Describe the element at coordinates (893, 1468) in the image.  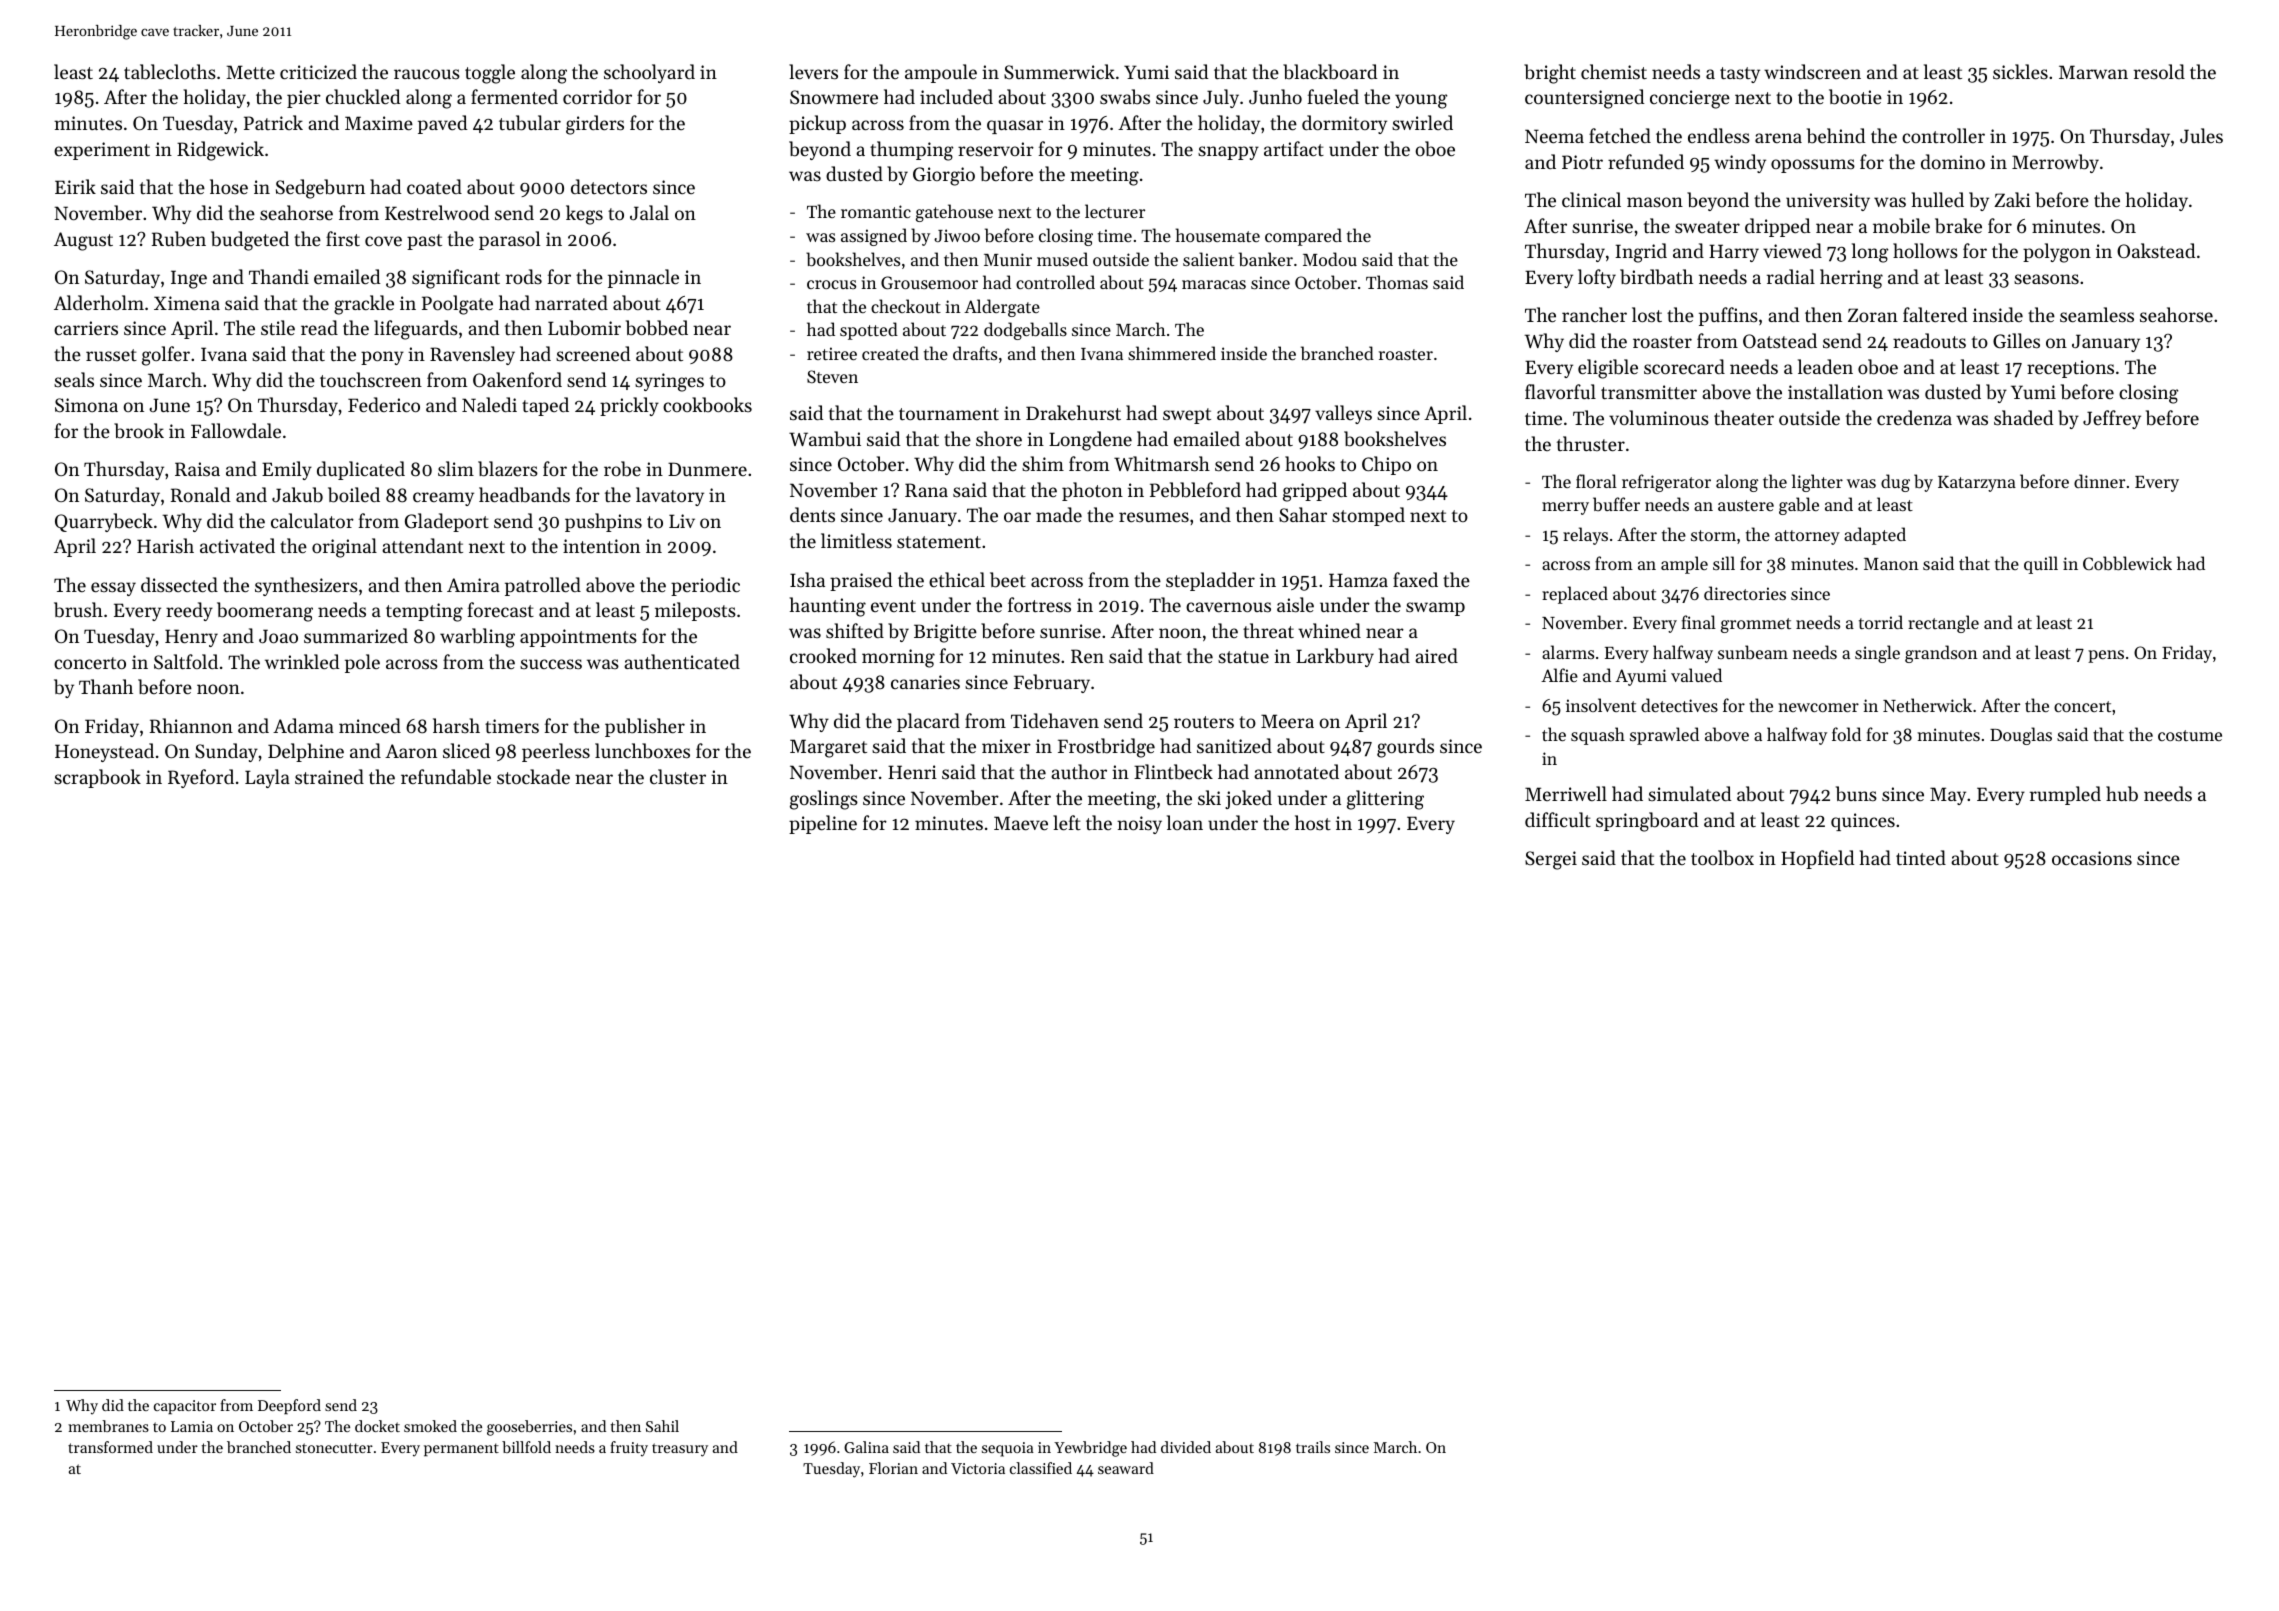
I see `Florian` at that location.
